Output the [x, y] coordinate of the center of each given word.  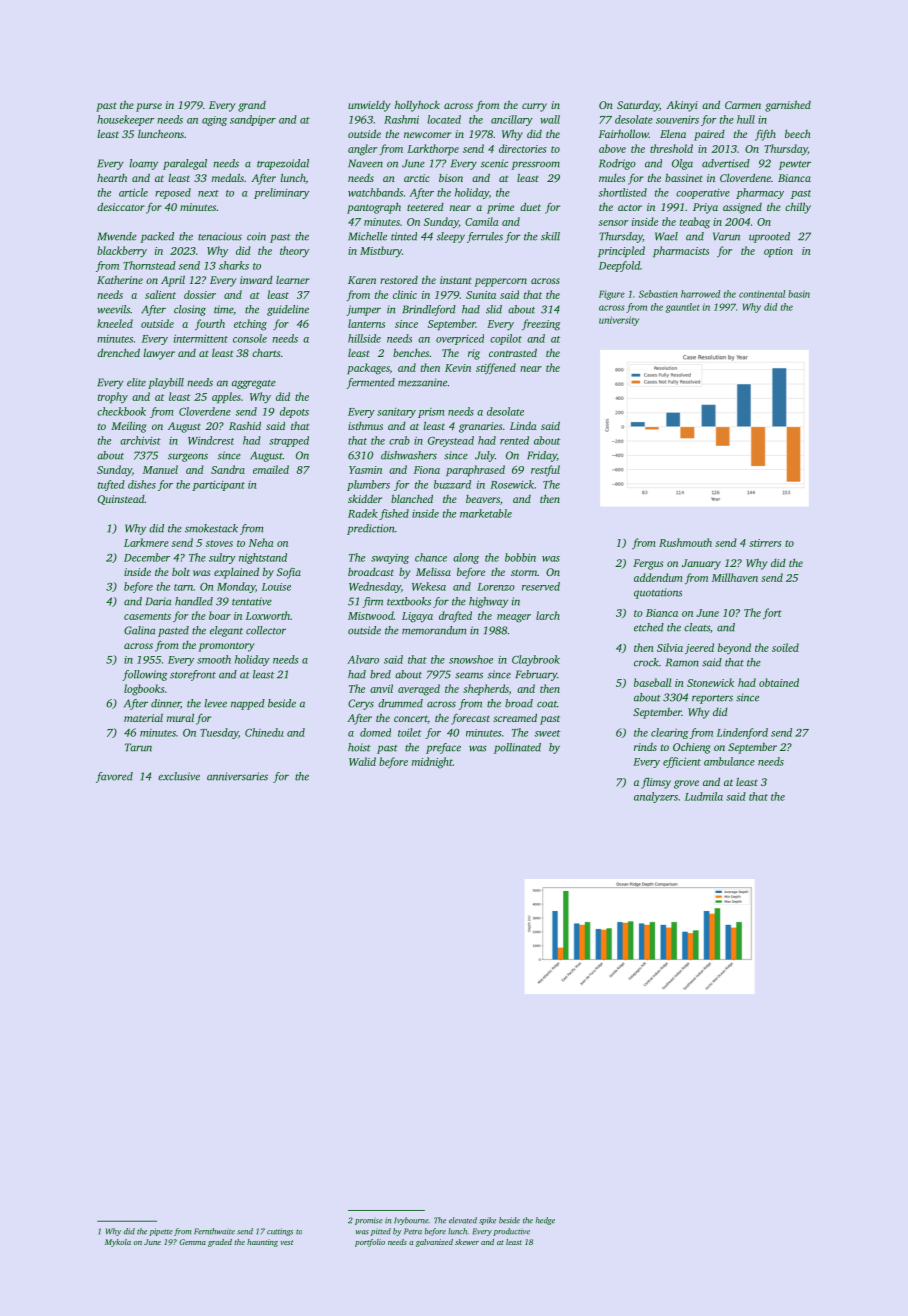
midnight [432, 763]
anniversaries [237, 776]
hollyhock [417, 106]
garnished [788, 106]
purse [149, 107]
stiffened [496, 369]
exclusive [179, 776]
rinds [645, 747]
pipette [160, 1232]
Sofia [289, 573]
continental [762, 294]
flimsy [656, 783]
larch [548, 615]
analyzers [656, 797]
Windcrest [211, 440]
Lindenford [742, 733]
